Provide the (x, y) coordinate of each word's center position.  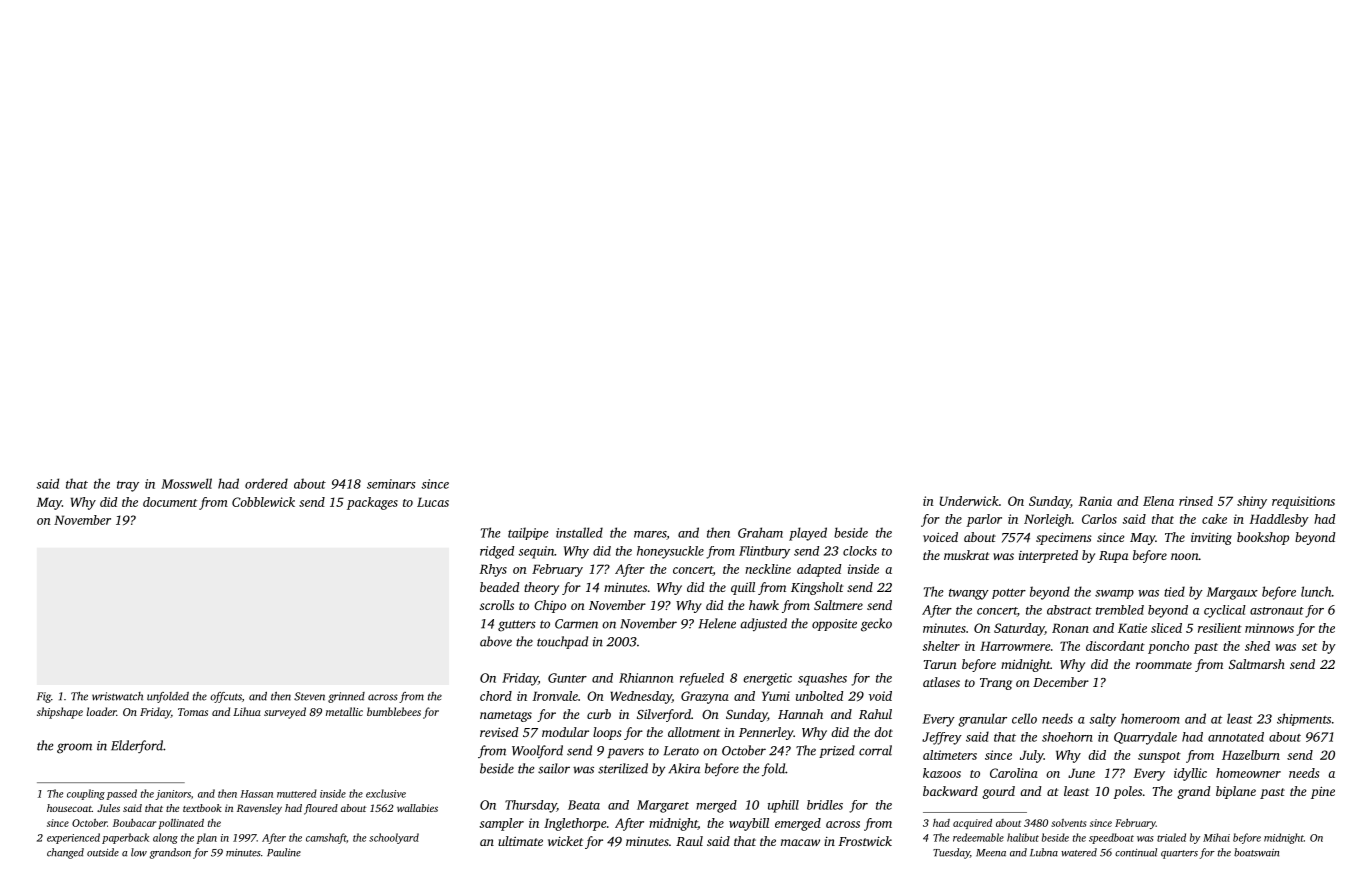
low (139, 852)
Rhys (493, 570)
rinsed (1196, 501)
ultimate (520, 841)
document (170, 502)
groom (74, 748)
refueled (702, 679)
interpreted (1048, 556)
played (808, 534)
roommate (1164, 665)
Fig (44, 697)
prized (837, 751)
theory (541, 588)
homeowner (1248, 773)
